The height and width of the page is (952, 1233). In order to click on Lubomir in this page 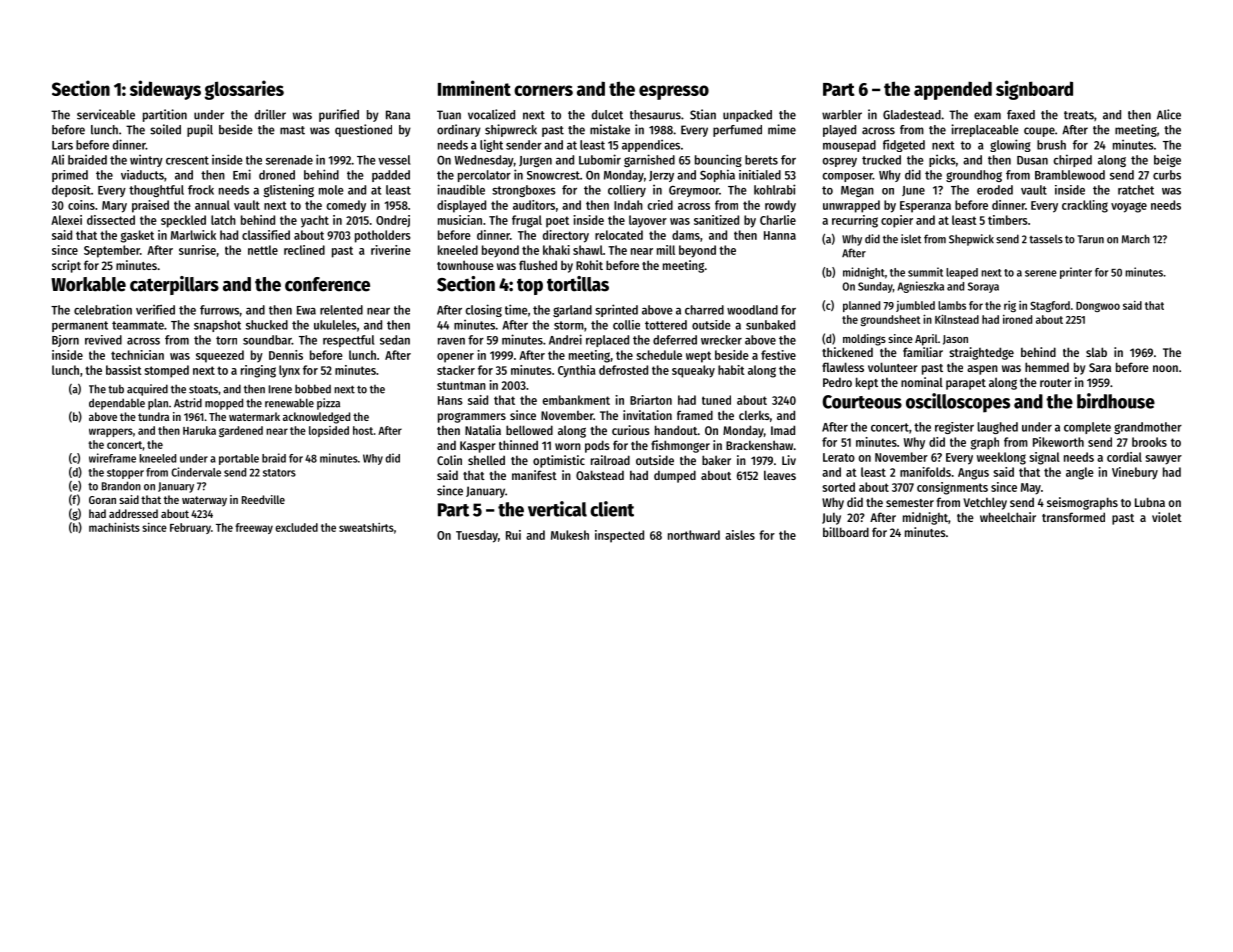, I will do `click(600, 159)`.
